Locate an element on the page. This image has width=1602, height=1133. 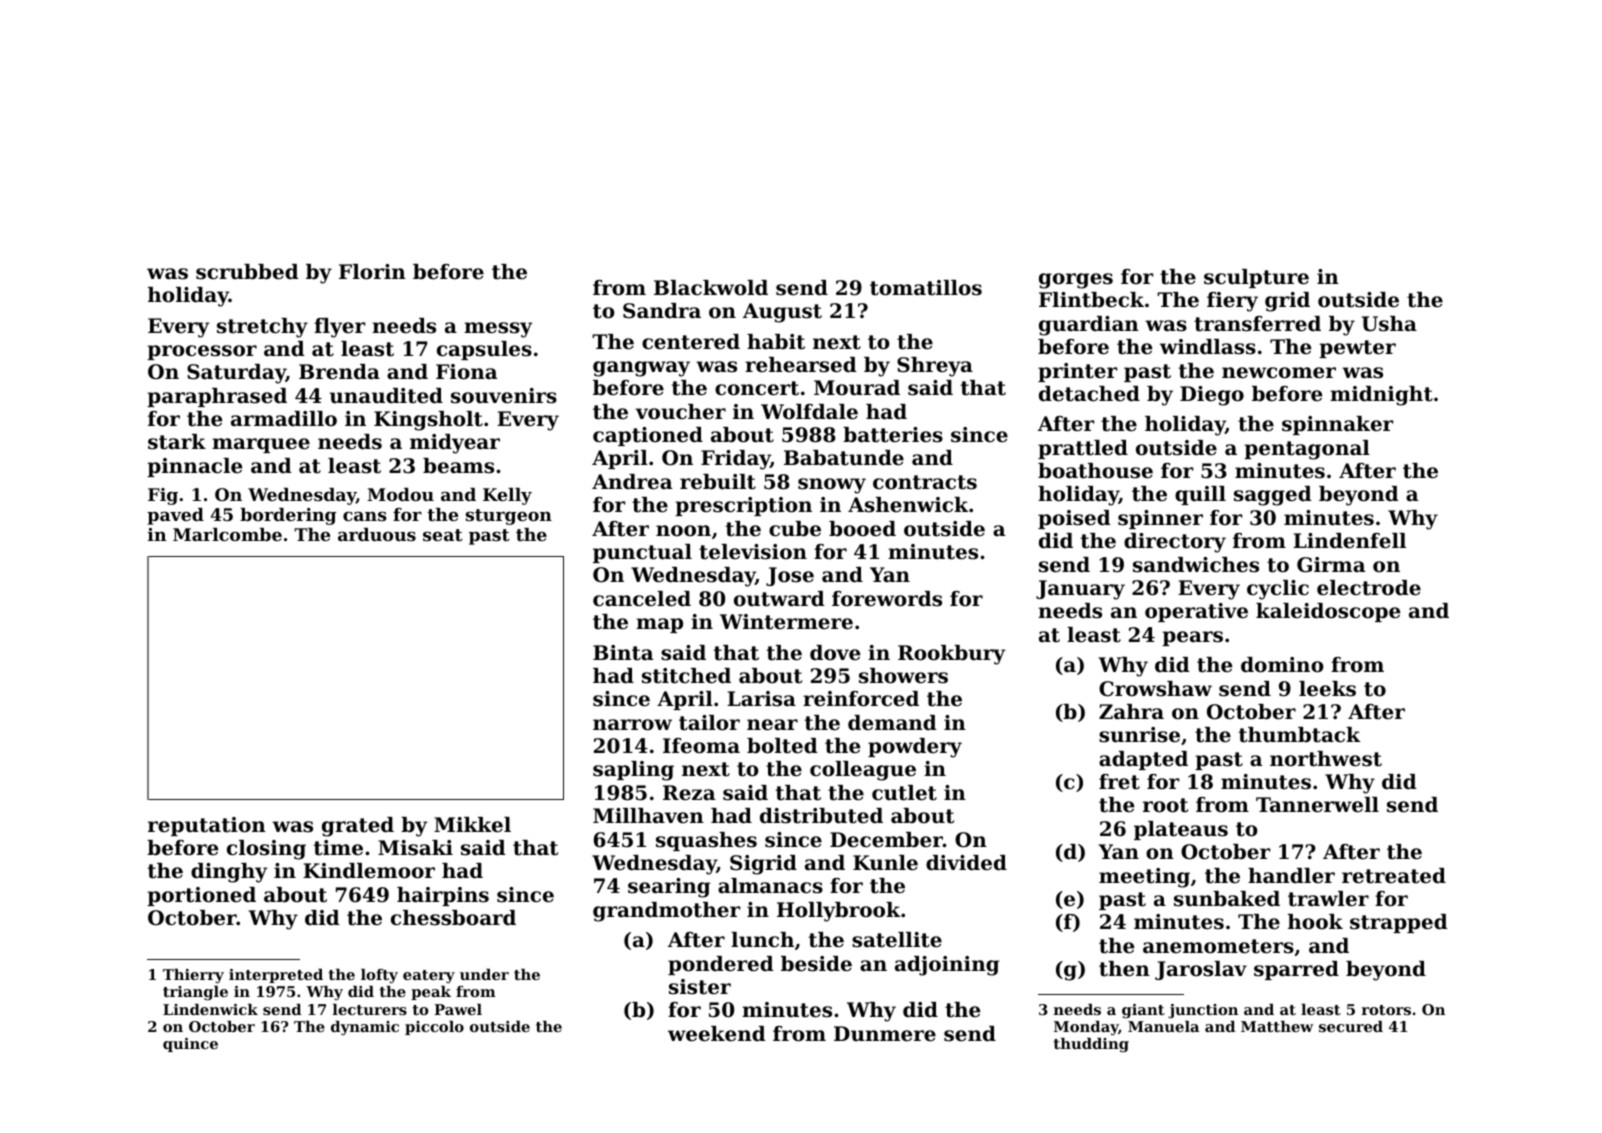
strapped is located at coordinates (1399, 923).
